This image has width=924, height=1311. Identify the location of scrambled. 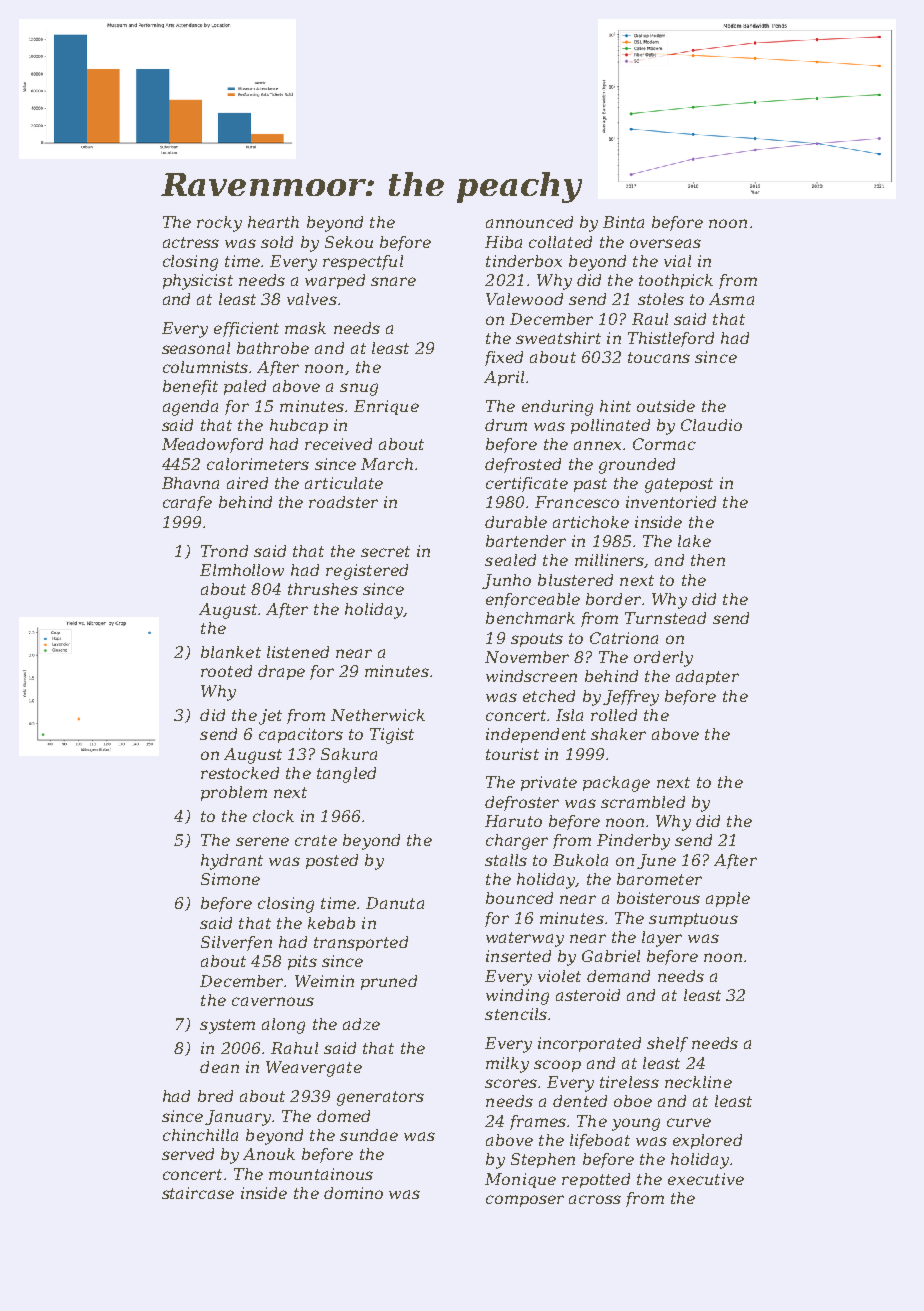
(643, 802).
